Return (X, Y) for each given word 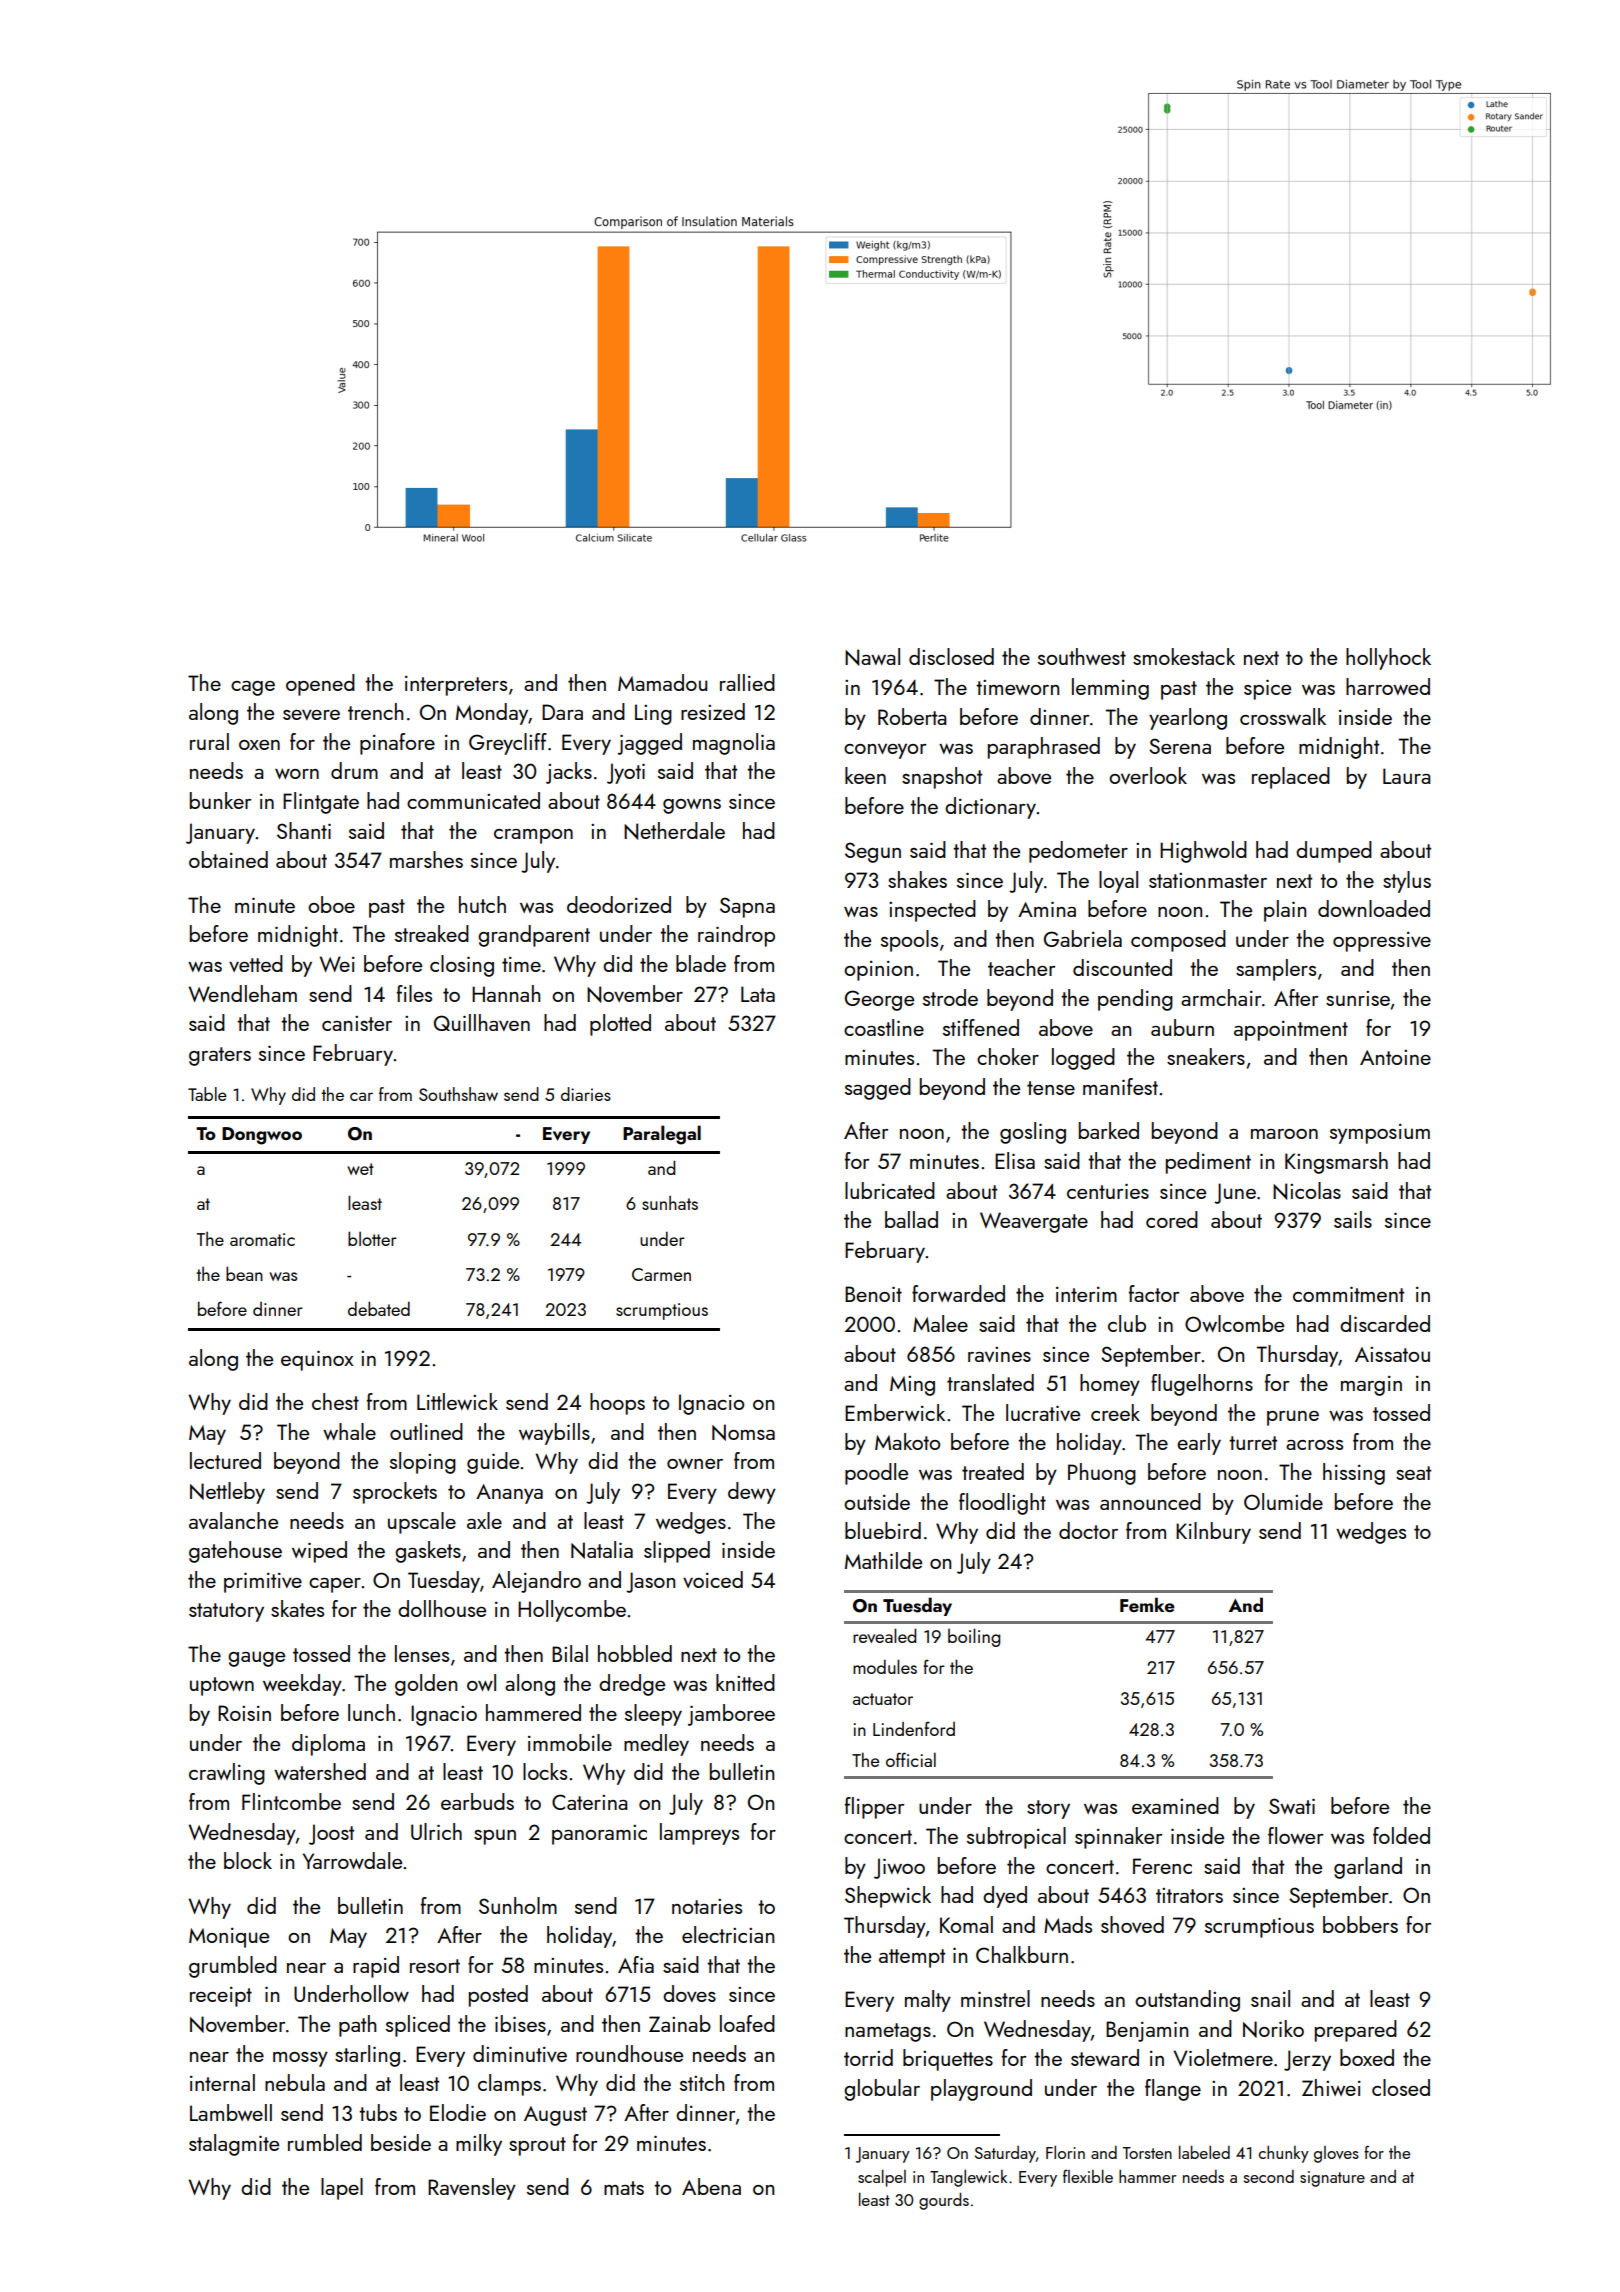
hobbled (635, 1653)
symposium (1380, 1134)
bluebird (883, 1530)
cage (253, 688)
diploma (328, 1745)
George (879, 1000)
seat (1413, 1473)
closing (462, 966)
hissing (1354, 1474)
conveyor (885, 751)
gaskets (428, 1552)
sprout (537, 2146)
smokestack (1184, 656)
